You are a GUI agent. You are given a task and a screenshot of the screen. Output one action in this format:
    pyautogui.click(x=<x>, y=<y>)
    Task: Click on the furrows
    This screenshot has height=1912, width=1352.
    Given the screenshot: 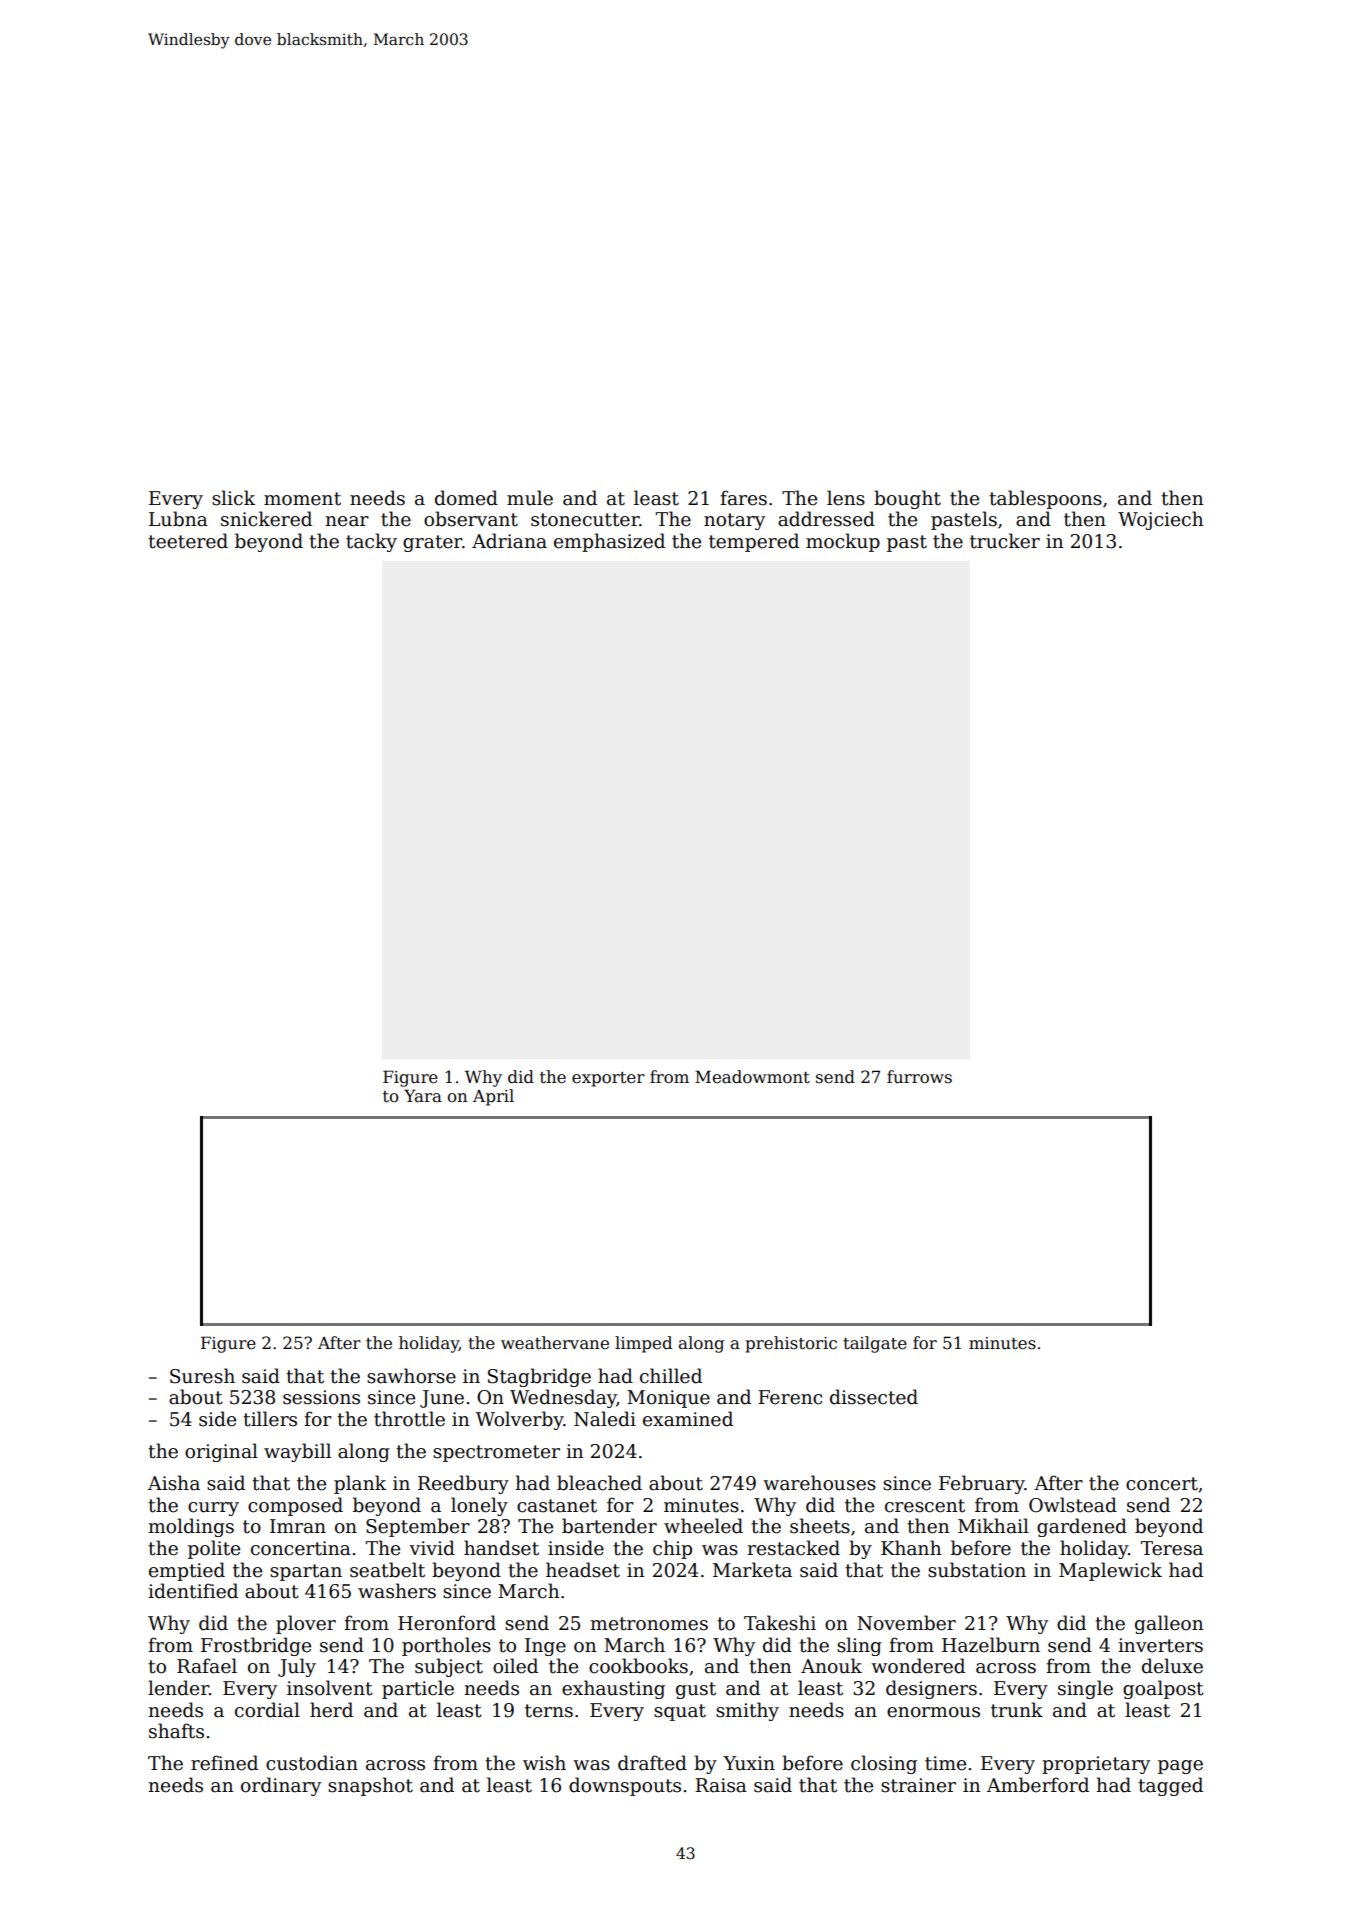 What is the action you would take?
    pyautogui.click(x=919, y=1077)
